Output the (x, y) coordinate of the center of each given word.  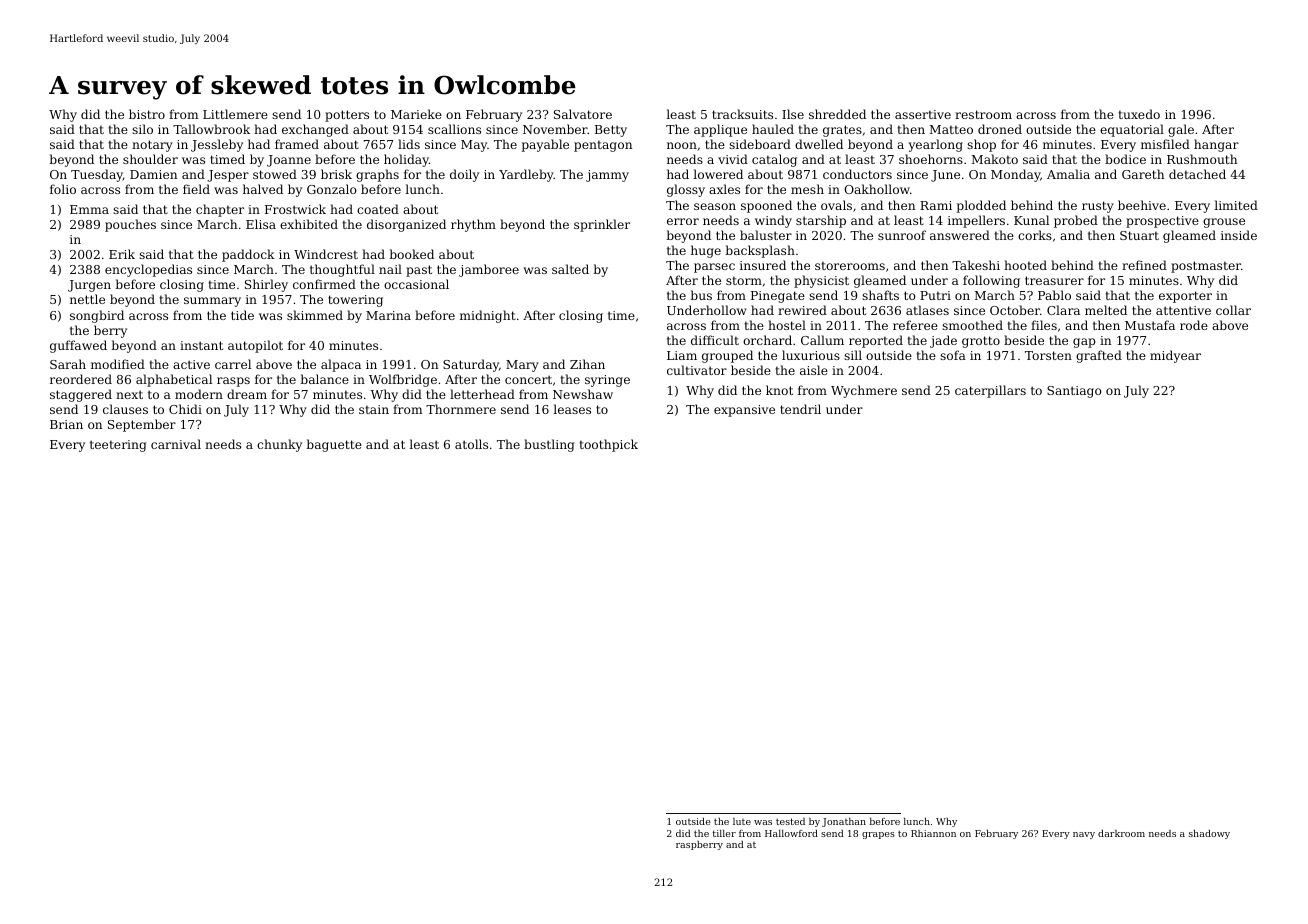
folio (63, 189)
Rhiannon (933, 833)
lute (742, 821)
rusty (1098, 207)
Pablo (1054, 295)
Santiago (1074, 392)
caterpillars (990, 391)
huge (706, 251)
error (683, 221)
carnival (176, 444)
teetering (118, 446)
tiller (724, 833)
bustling (549, 445)
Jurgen (89, 286)
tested (790, 821)
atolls (471, 444)
